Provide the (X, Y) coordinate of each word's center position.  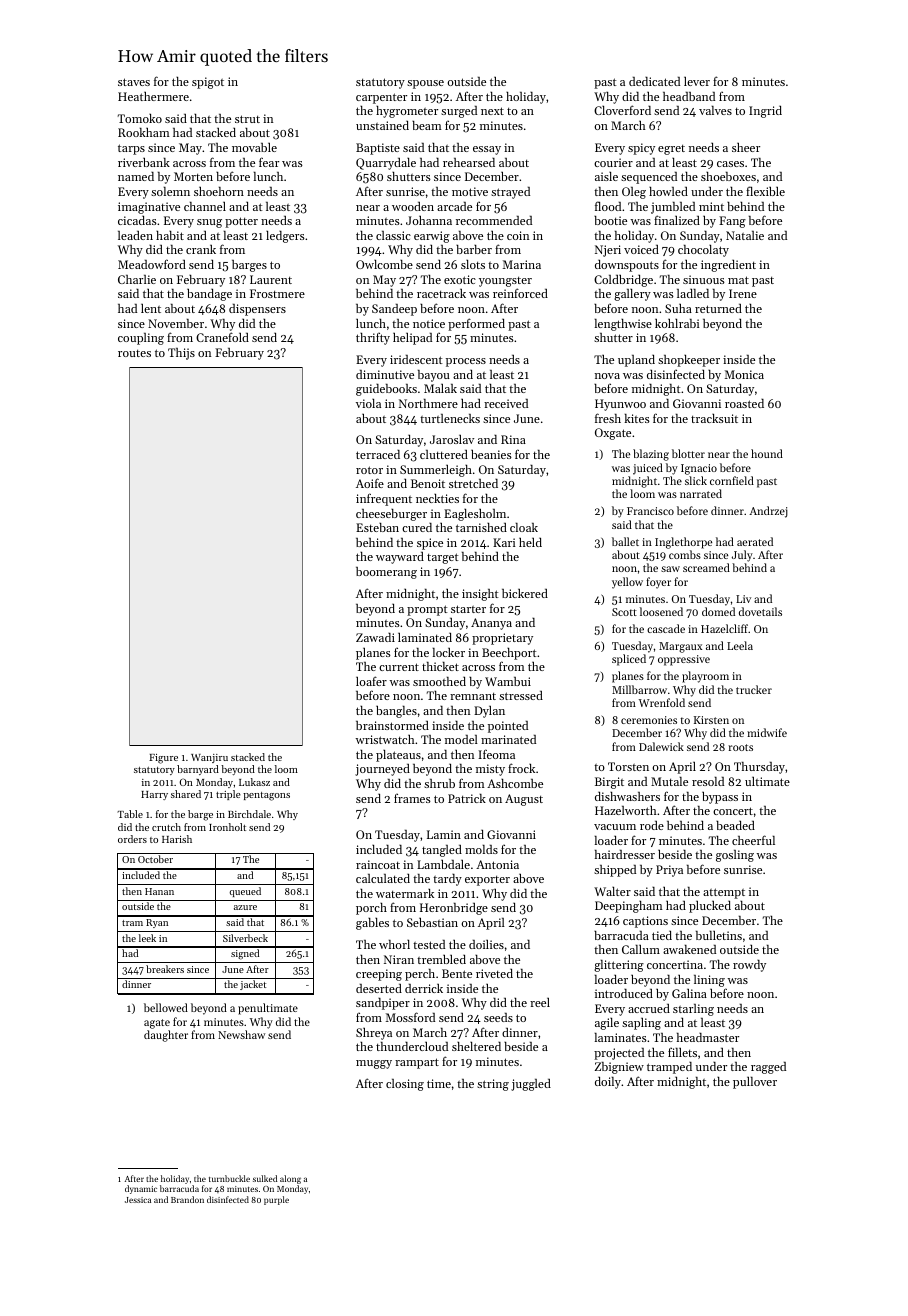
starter (468, 609)
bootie (610, 220)
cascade (666, 628)
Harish (177, 839)
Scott (624, 612)
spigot (208, 83)
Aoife (370, 483)
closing (405, 1085)
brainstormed (392, 725)
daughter (166, 1036)
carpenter (381, 98)
